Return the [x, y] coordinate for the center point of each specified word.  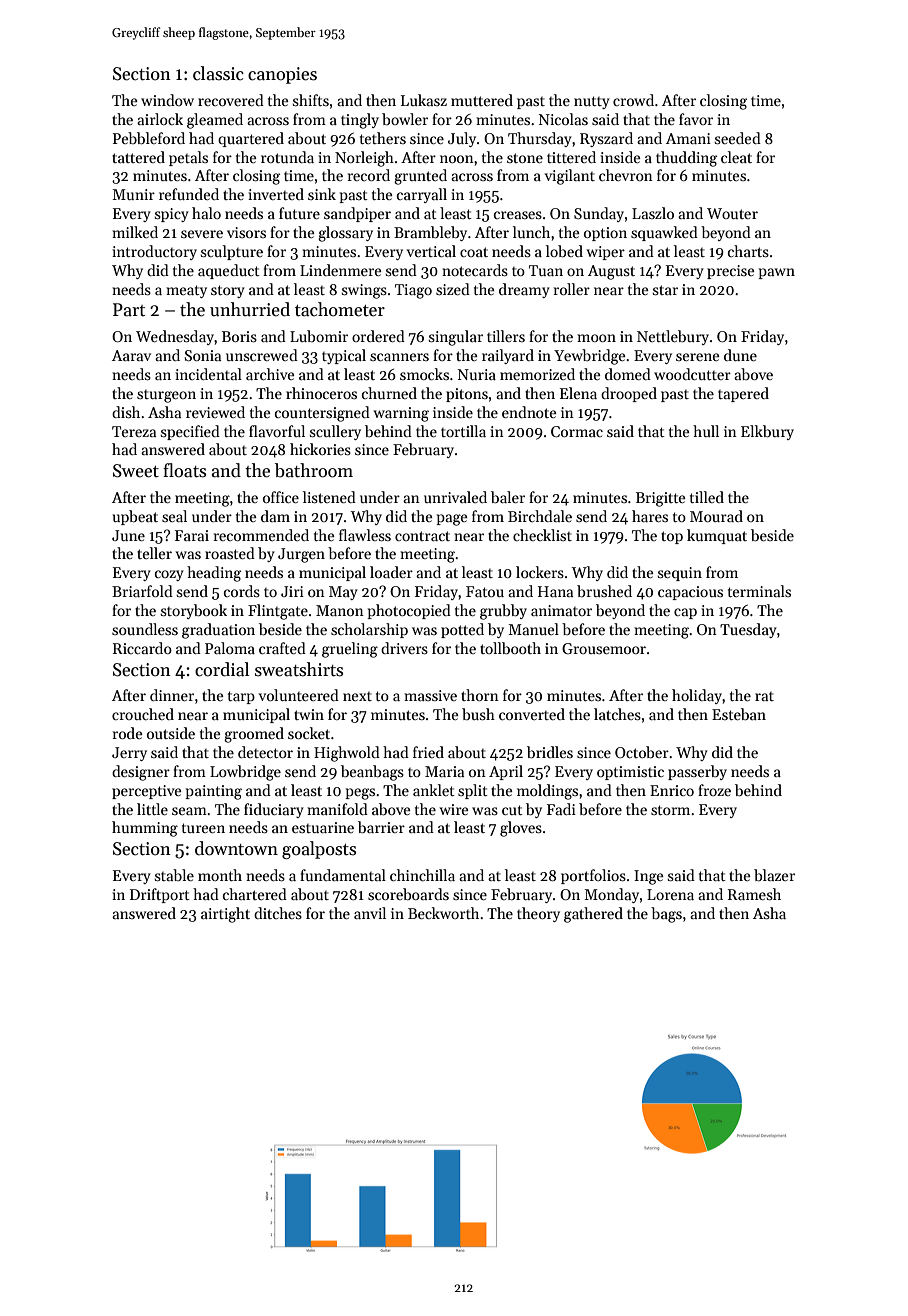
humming [145, 829]
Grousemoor [604, 648]
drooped [629, 394]
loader [391, 572]
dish [126, 412]
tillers [506, 336]
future [299, 213]
